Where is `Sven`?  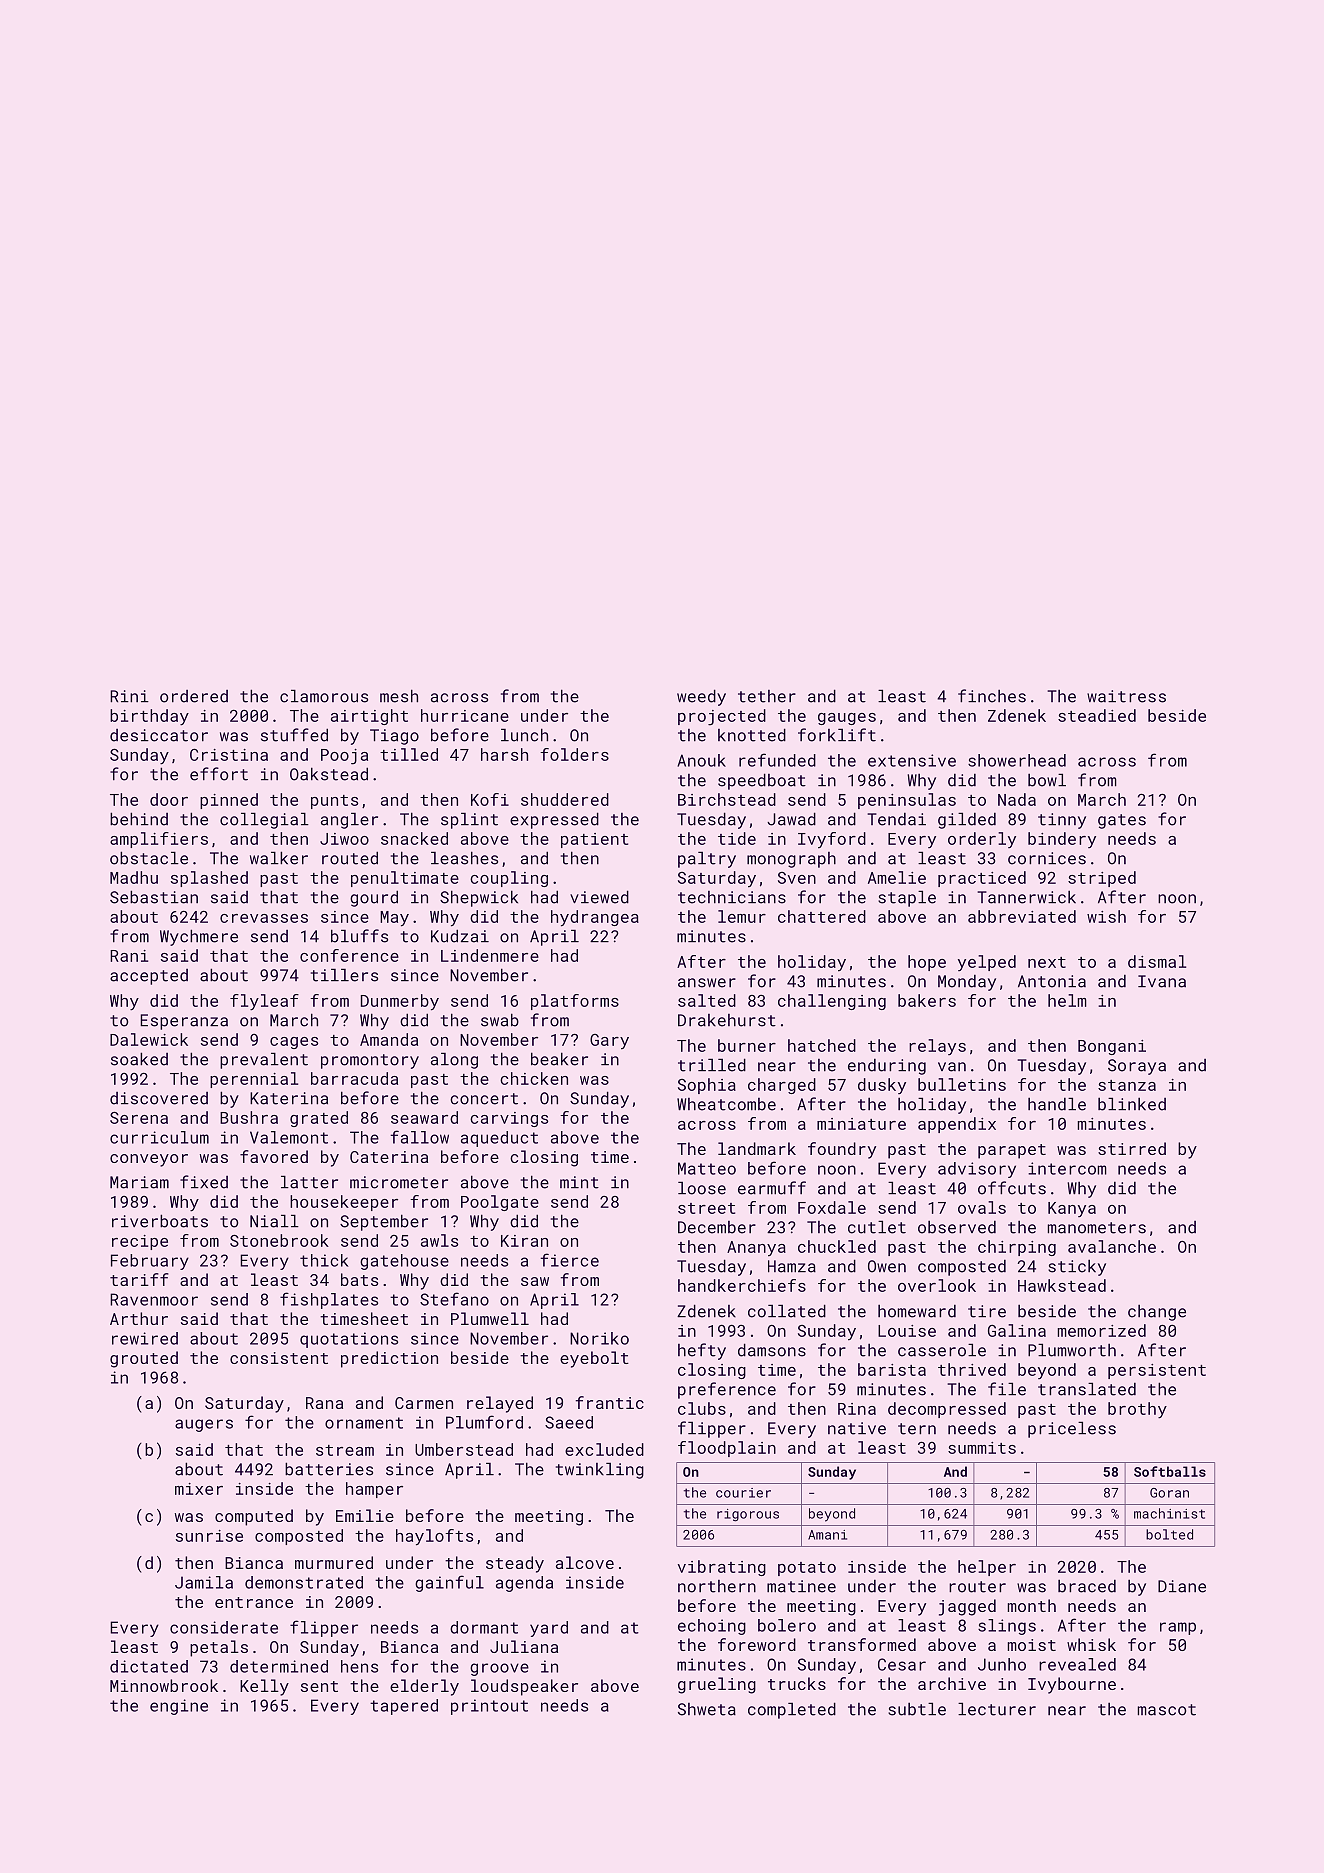
Sven is located at coordinates (797, 878).
